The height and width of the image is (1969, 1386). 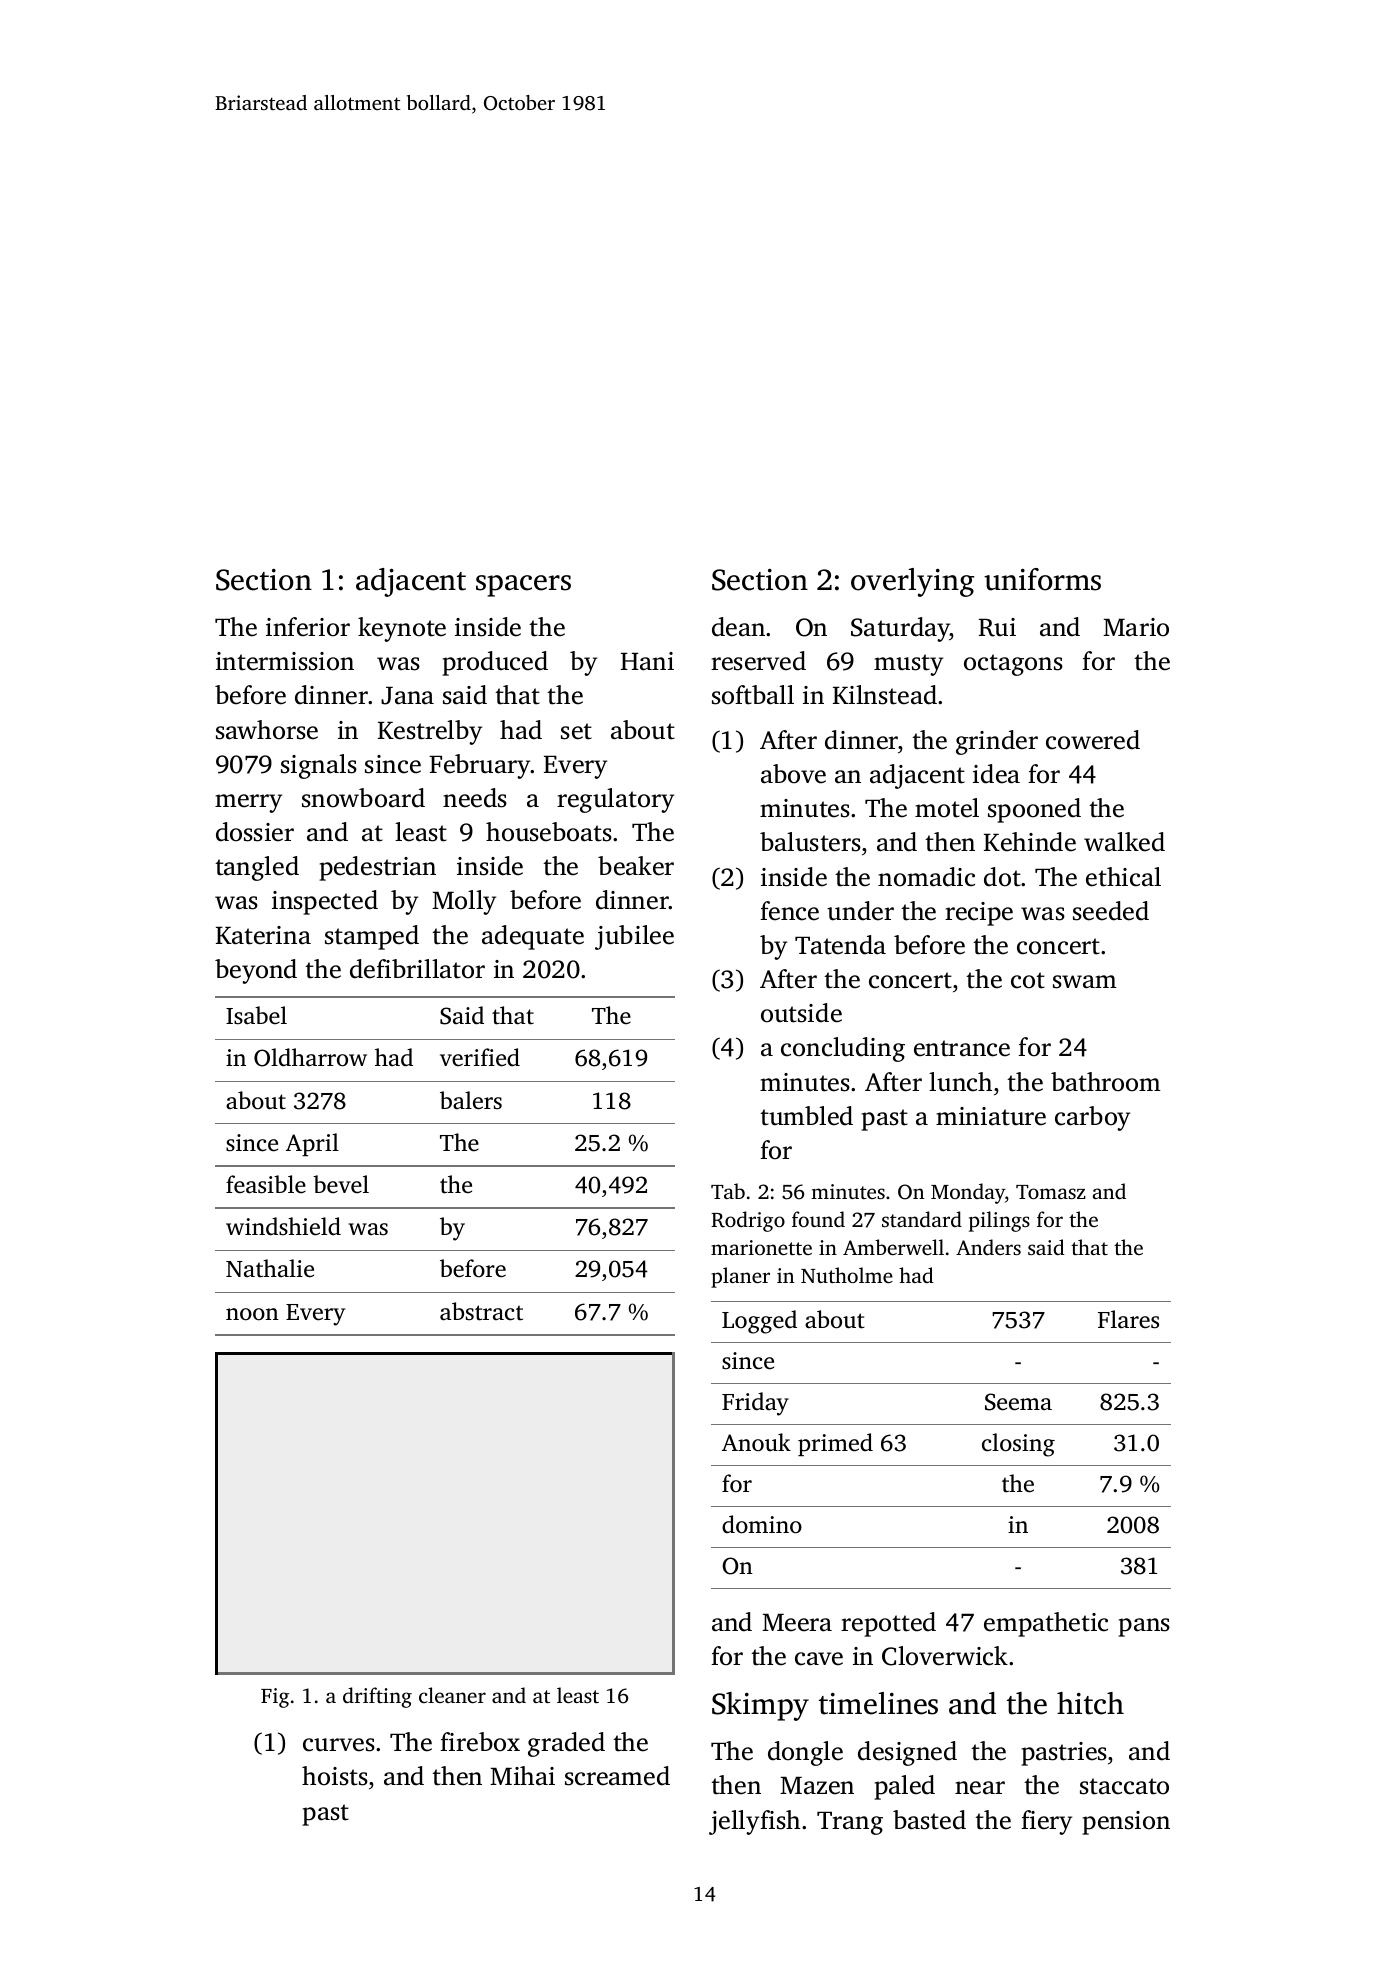 What do you see at coordinates (576, 731) in the image?
I see `set` at bounding box center [576, 731].
